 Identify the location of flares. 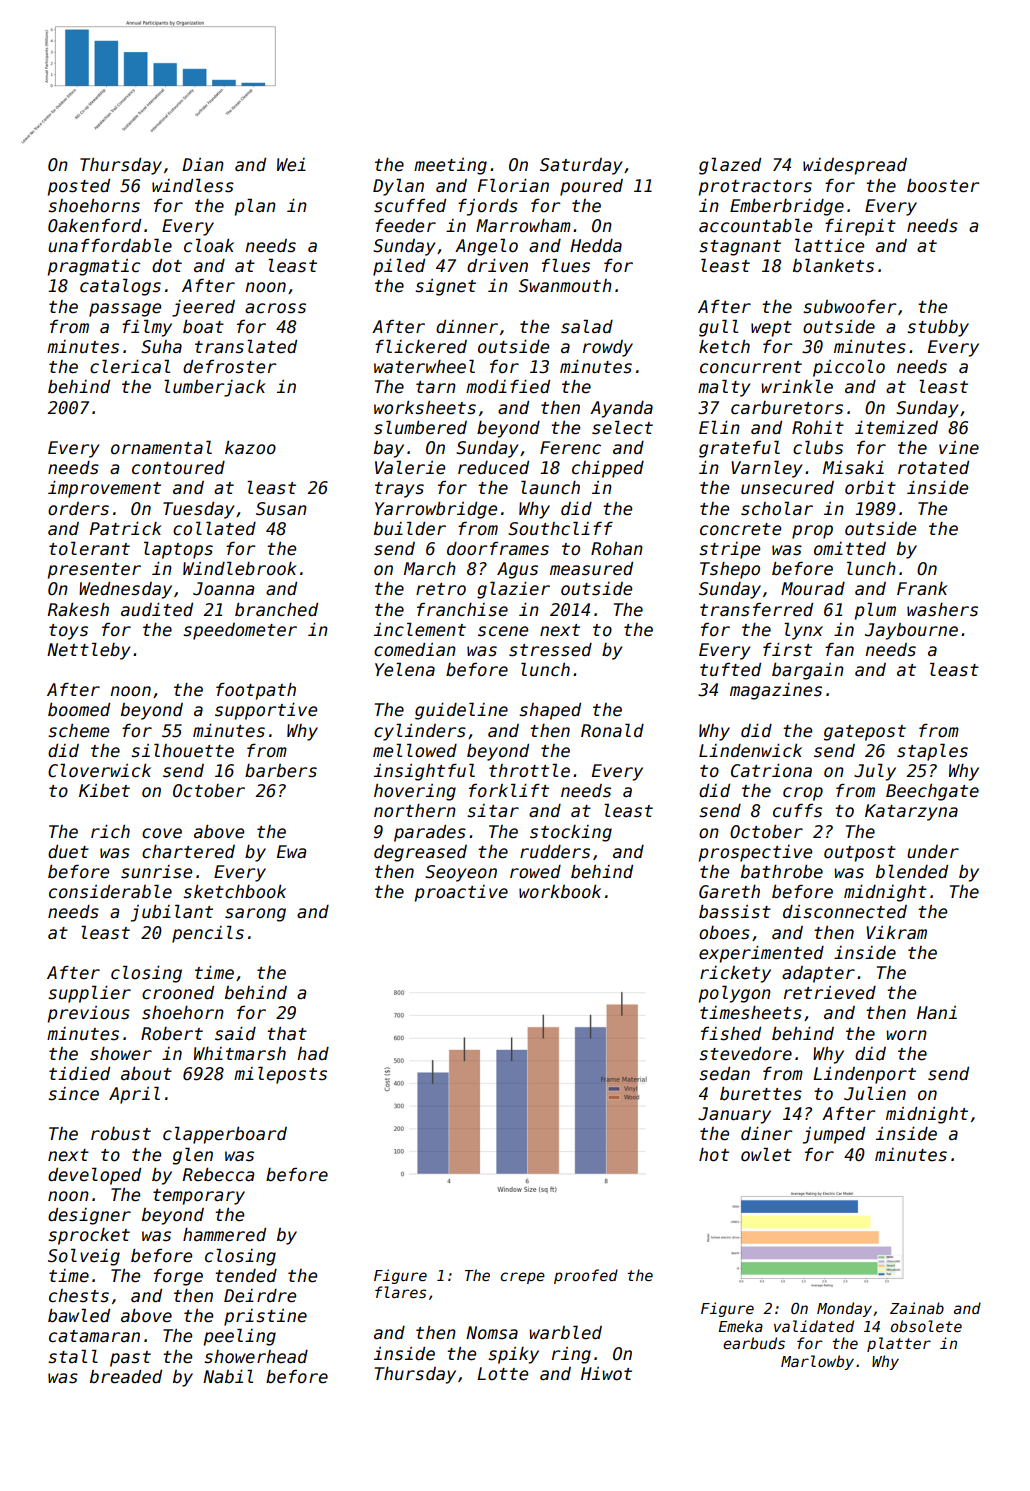
(400, 1292).
